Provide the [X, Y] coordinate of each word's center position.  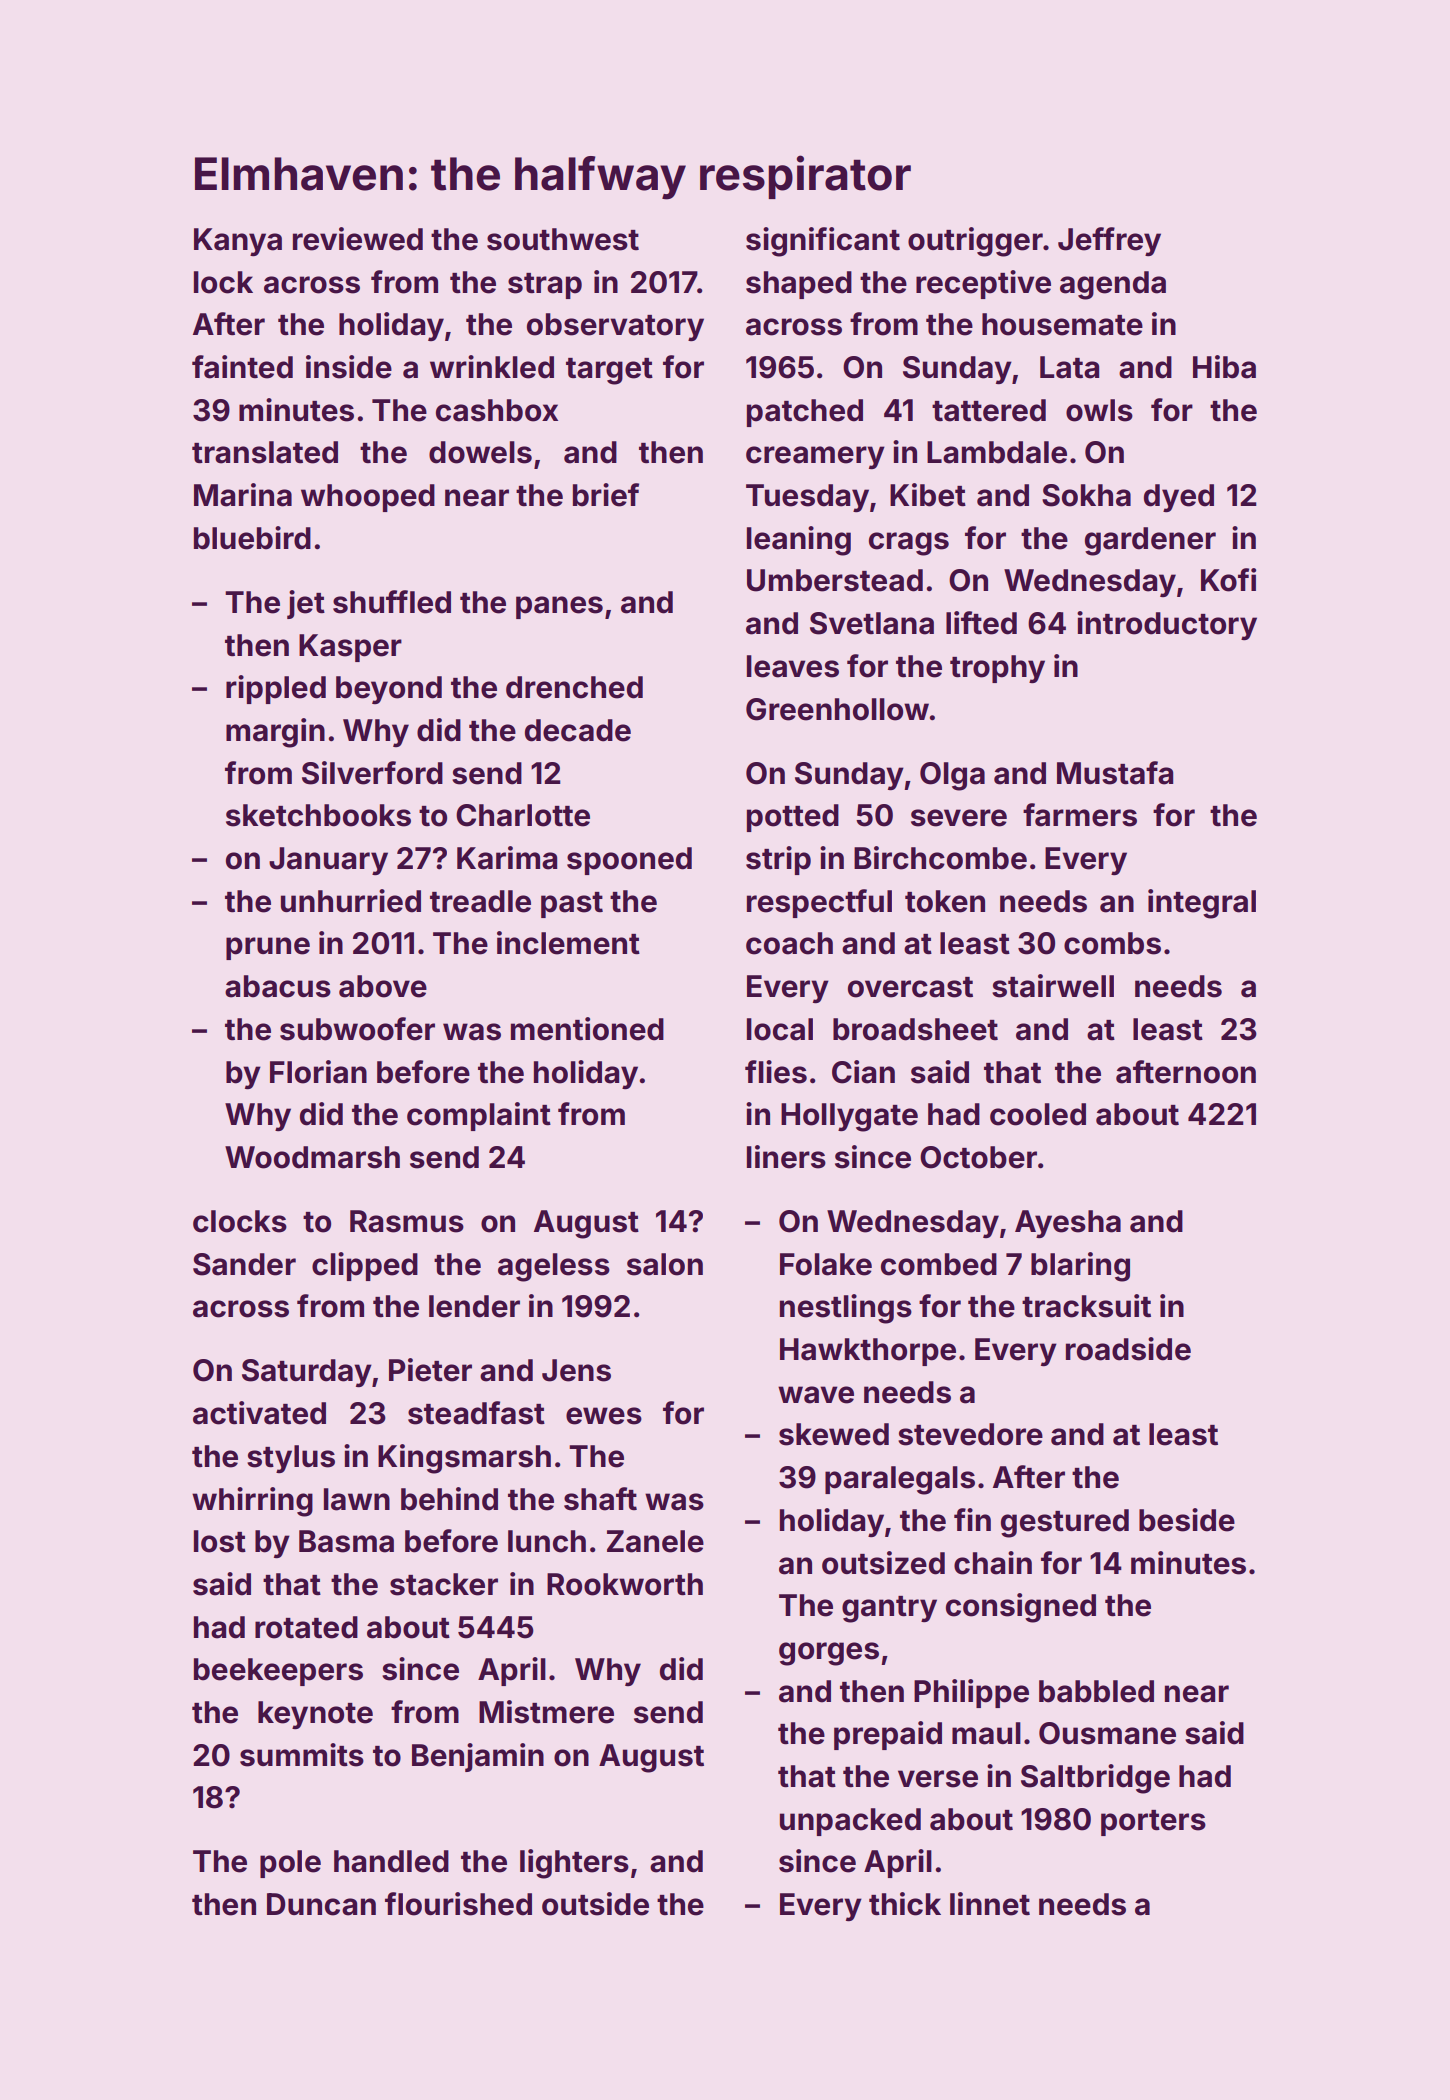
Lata [1069, 367]
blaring [1080, 1267]
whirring [252, 1502]
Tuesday [807, 498]
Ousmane [1107, 1733]
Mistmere [546, 1712]
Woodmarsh [312, 1157]
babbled [1096, 1691]
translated [265, 452]
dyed [1179, 498]
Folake [826, 1264]
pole [290, 1864]
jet [306, 604]
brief [606, 495]
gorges [829, 1654]
